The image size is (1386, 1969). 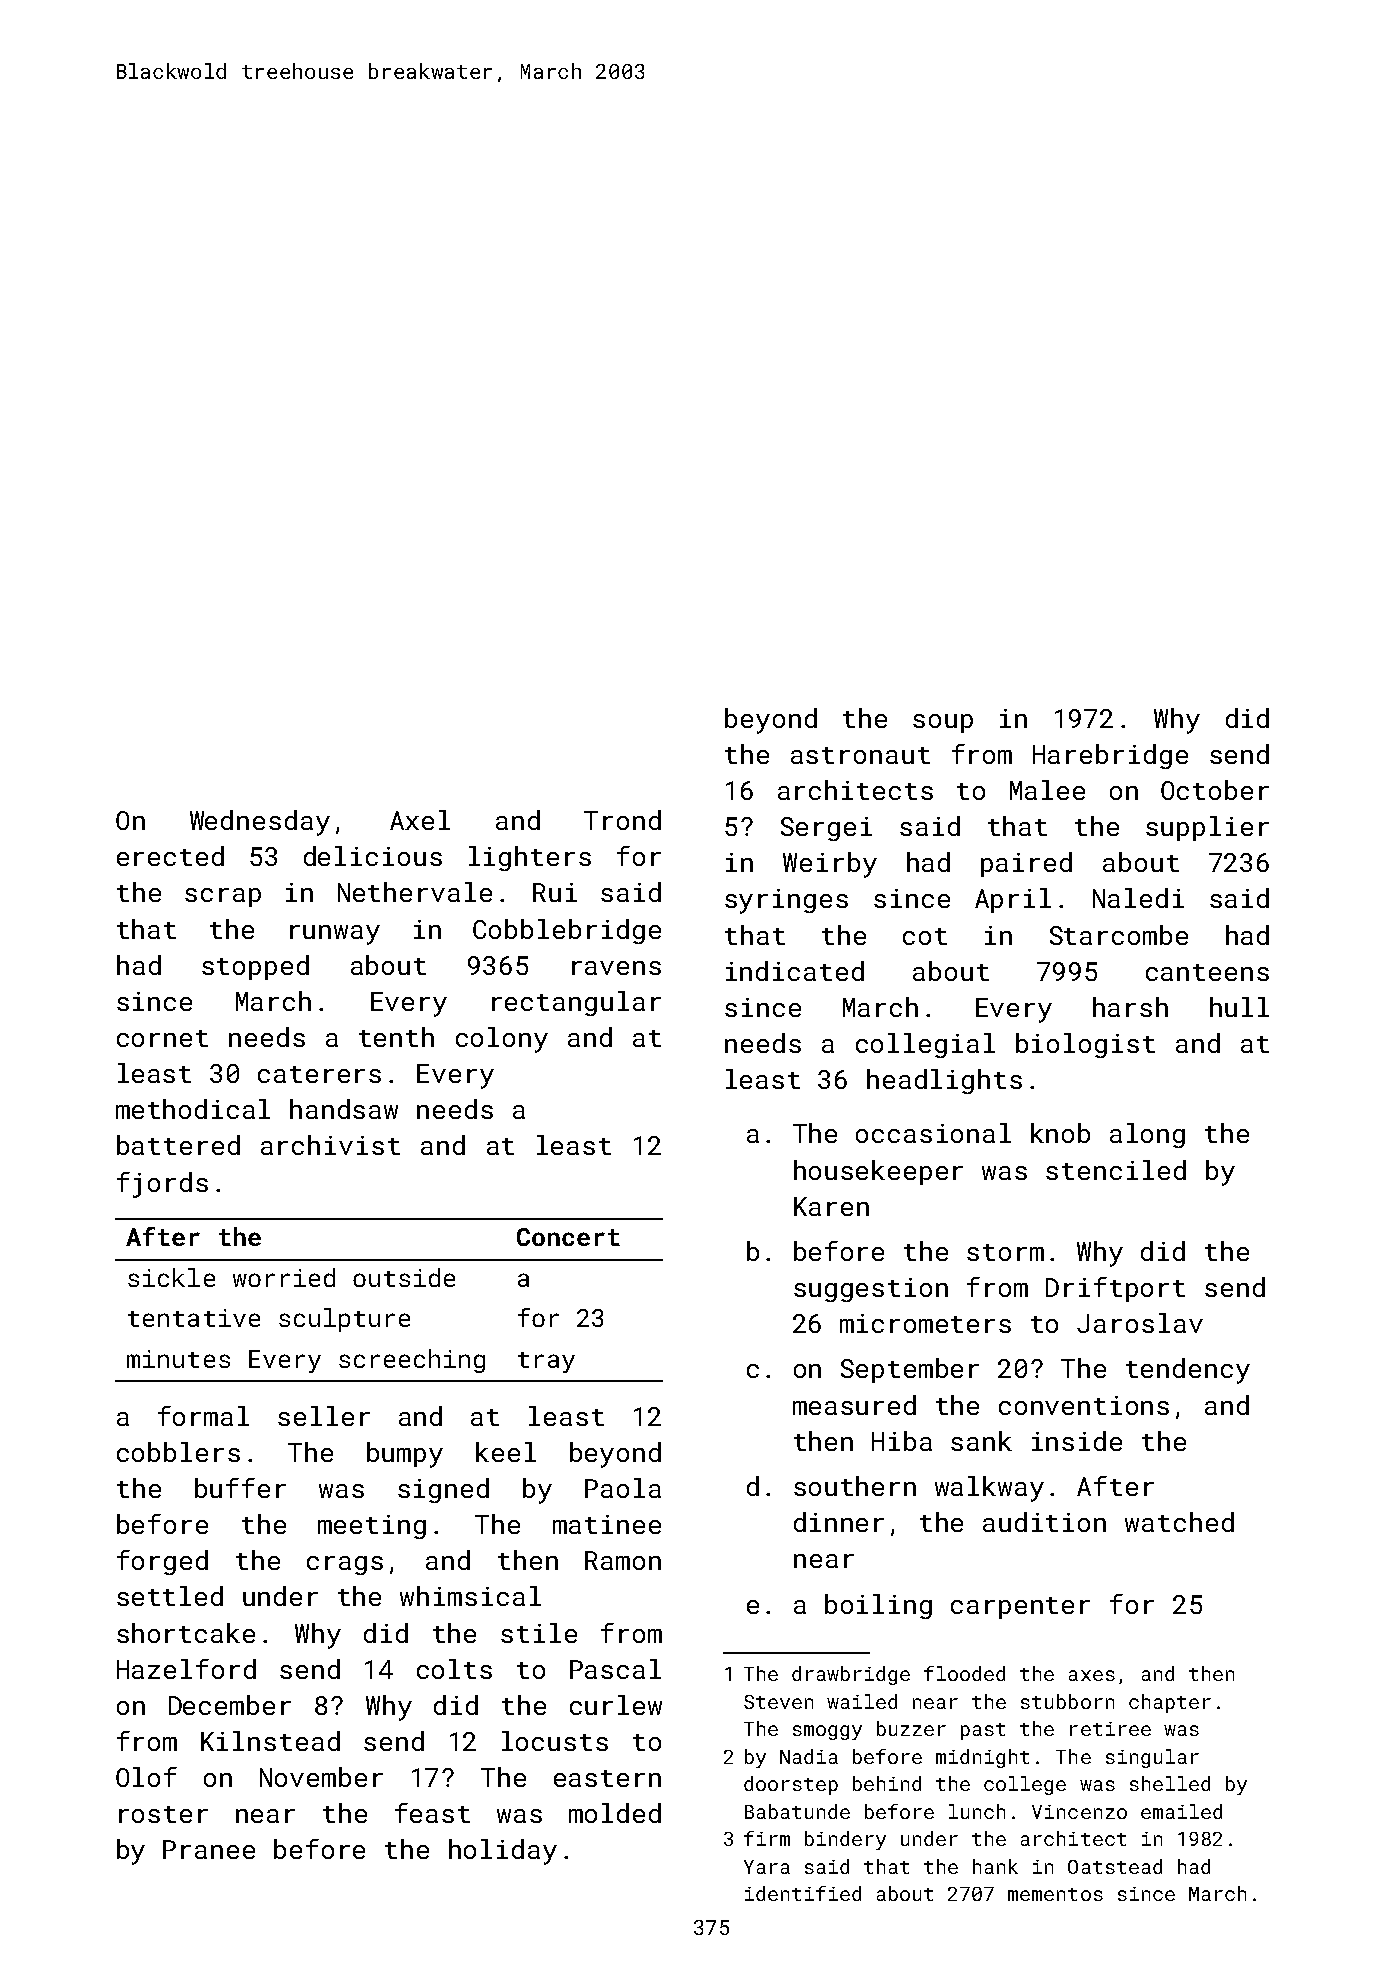 I want to click on screeching, so click(x=412, y=1361).
